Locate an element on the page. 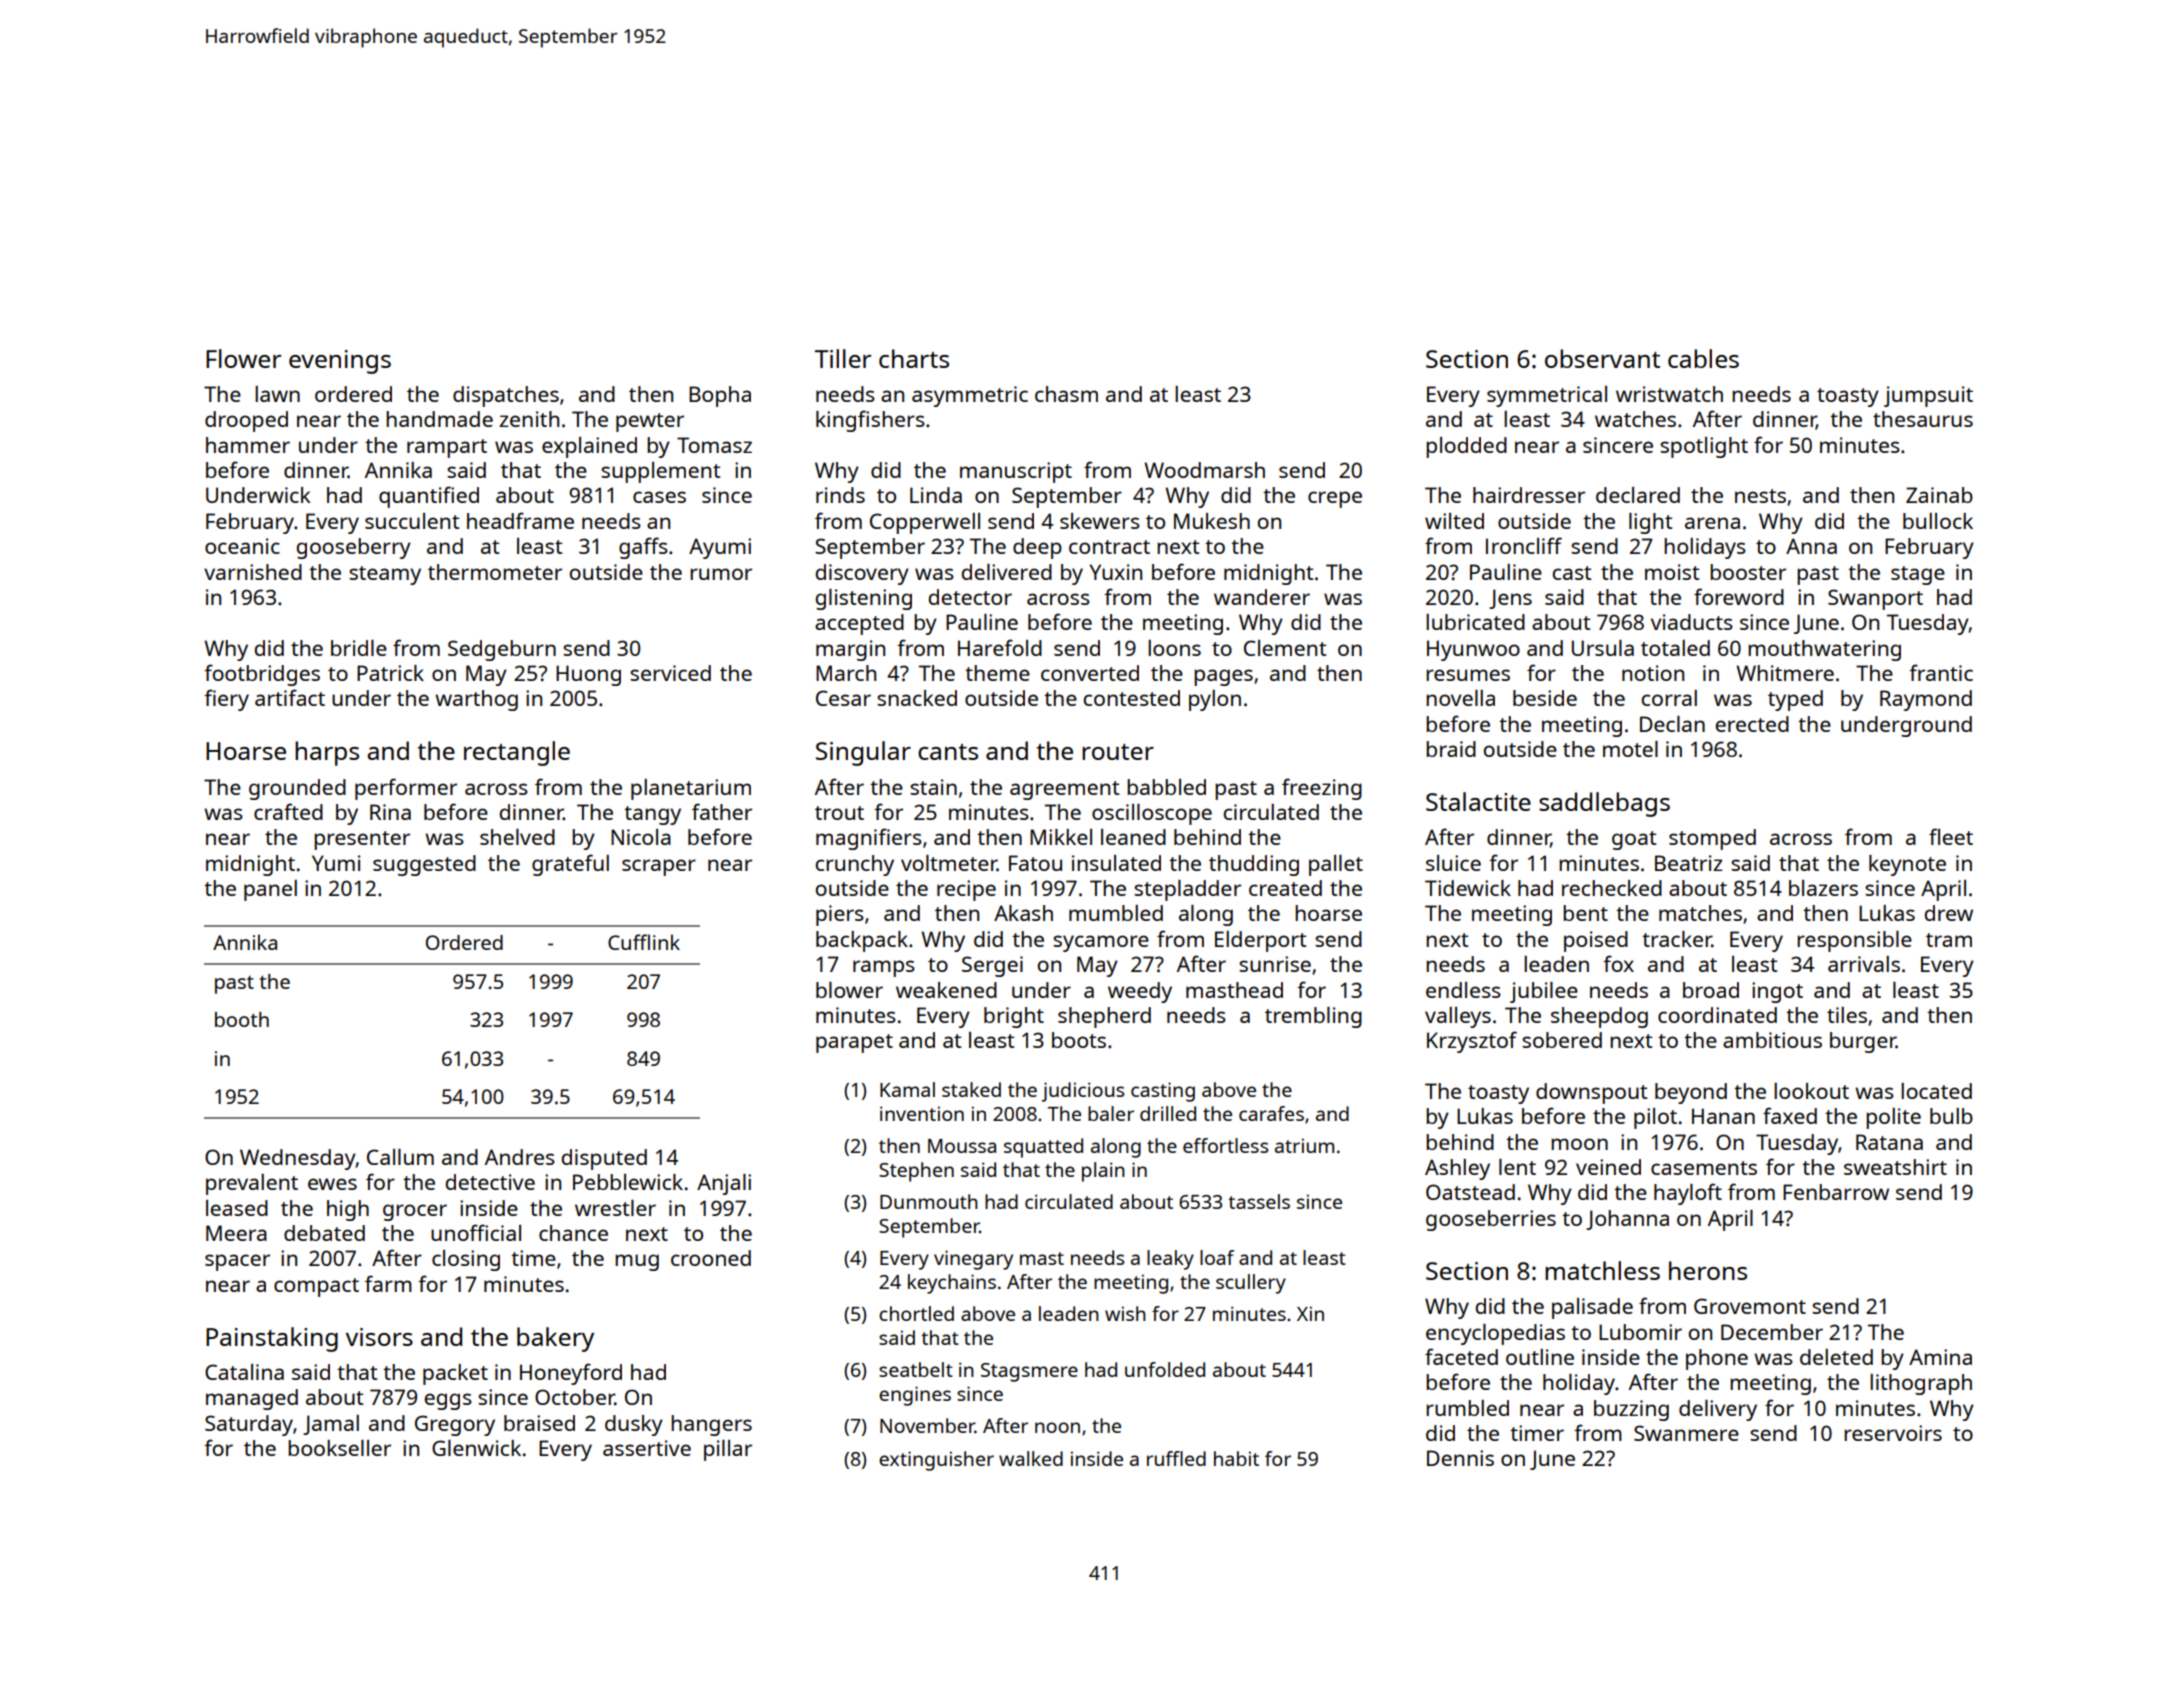 Image resolution: width=2178 pixels, height=1683 pixels. Declan is located at coordinates (1672, 724).
